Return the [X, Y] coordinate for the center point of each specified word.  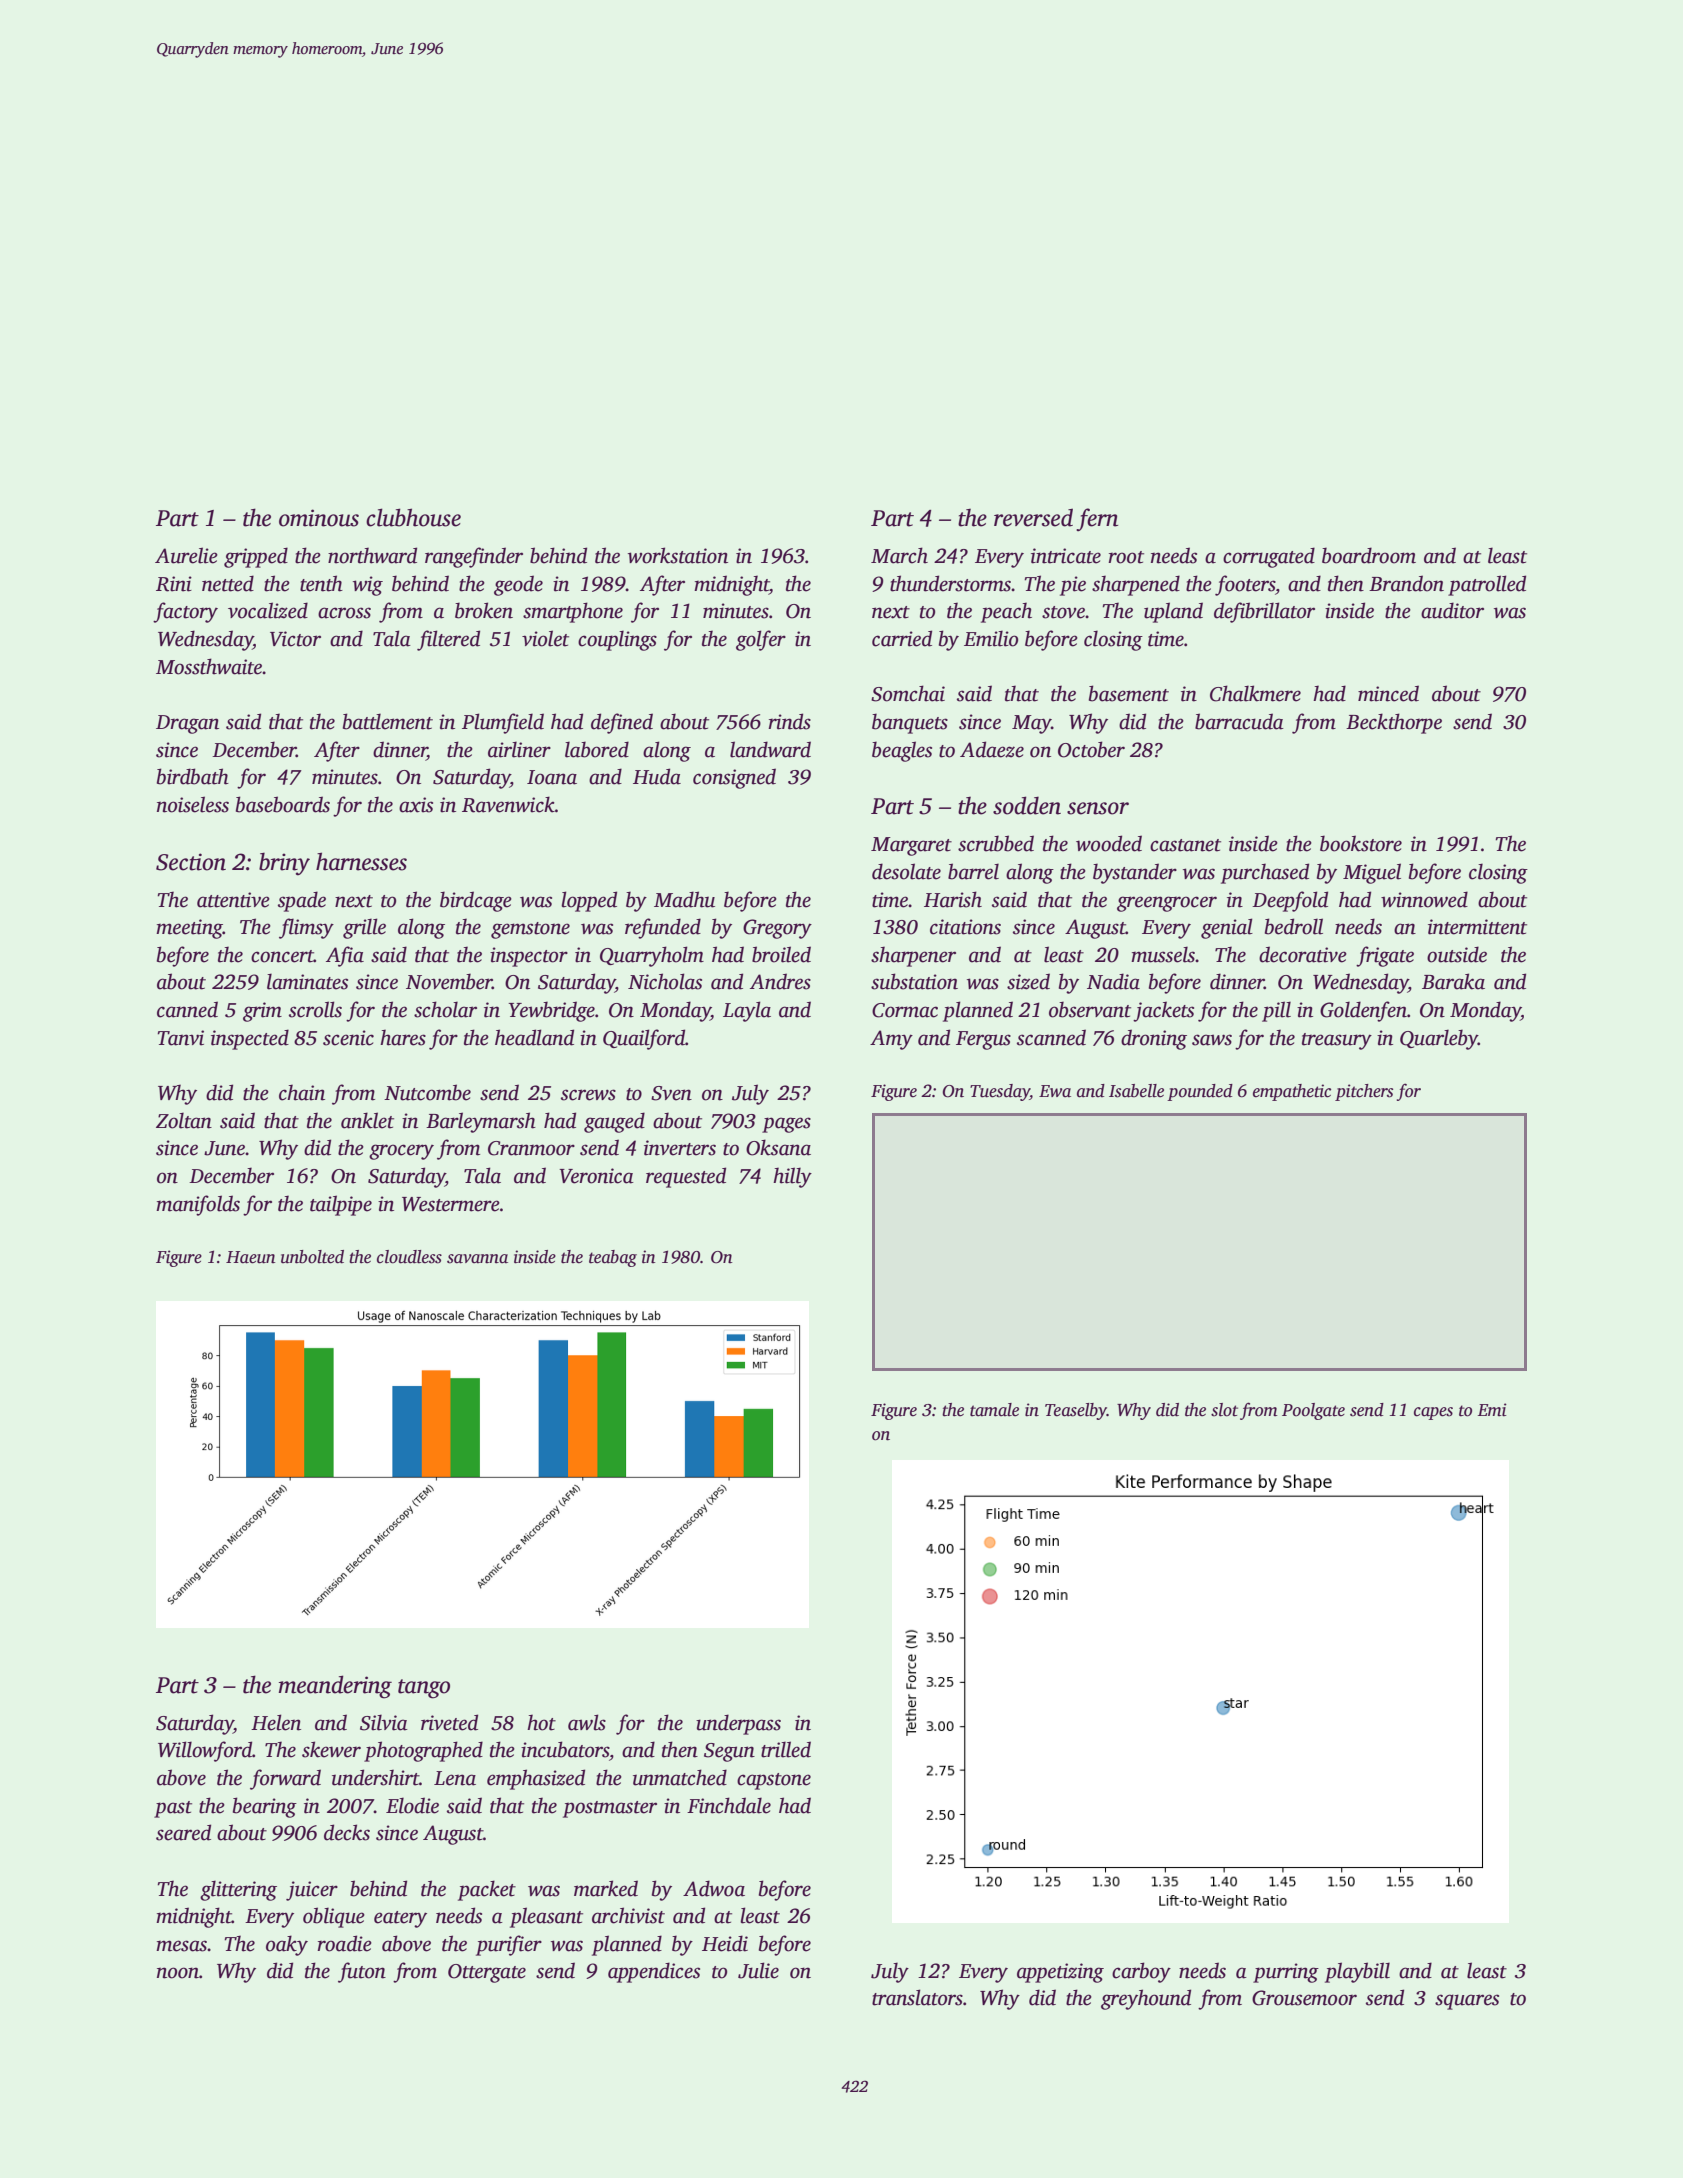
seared [183, 1832]
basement [1129, 693]
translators [917, 1997]
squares [1467, 2002]
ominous [319, 518]
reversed [1033, 517]
